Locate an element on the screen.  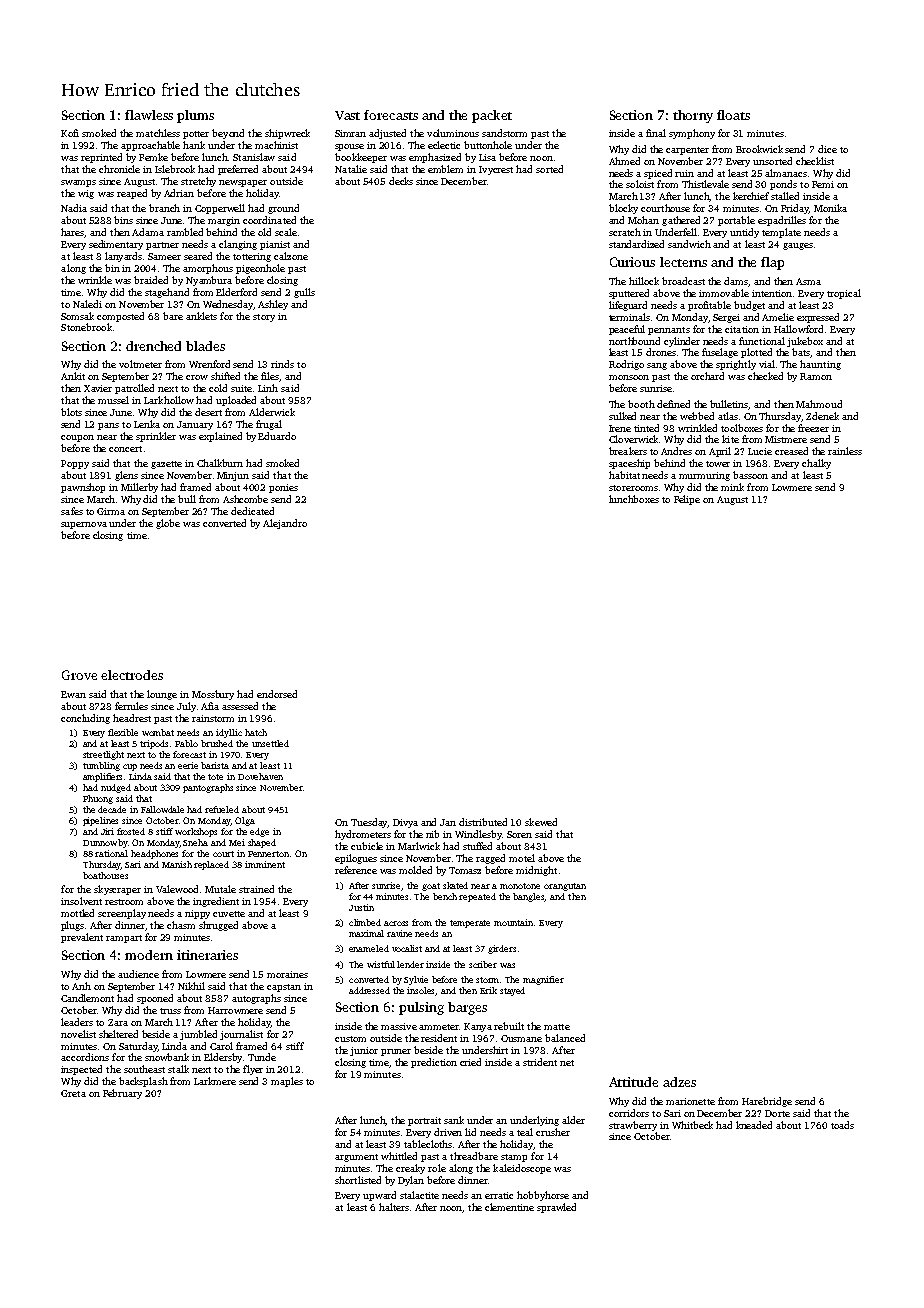
Alejandro is located at coordinates (285, 524).
